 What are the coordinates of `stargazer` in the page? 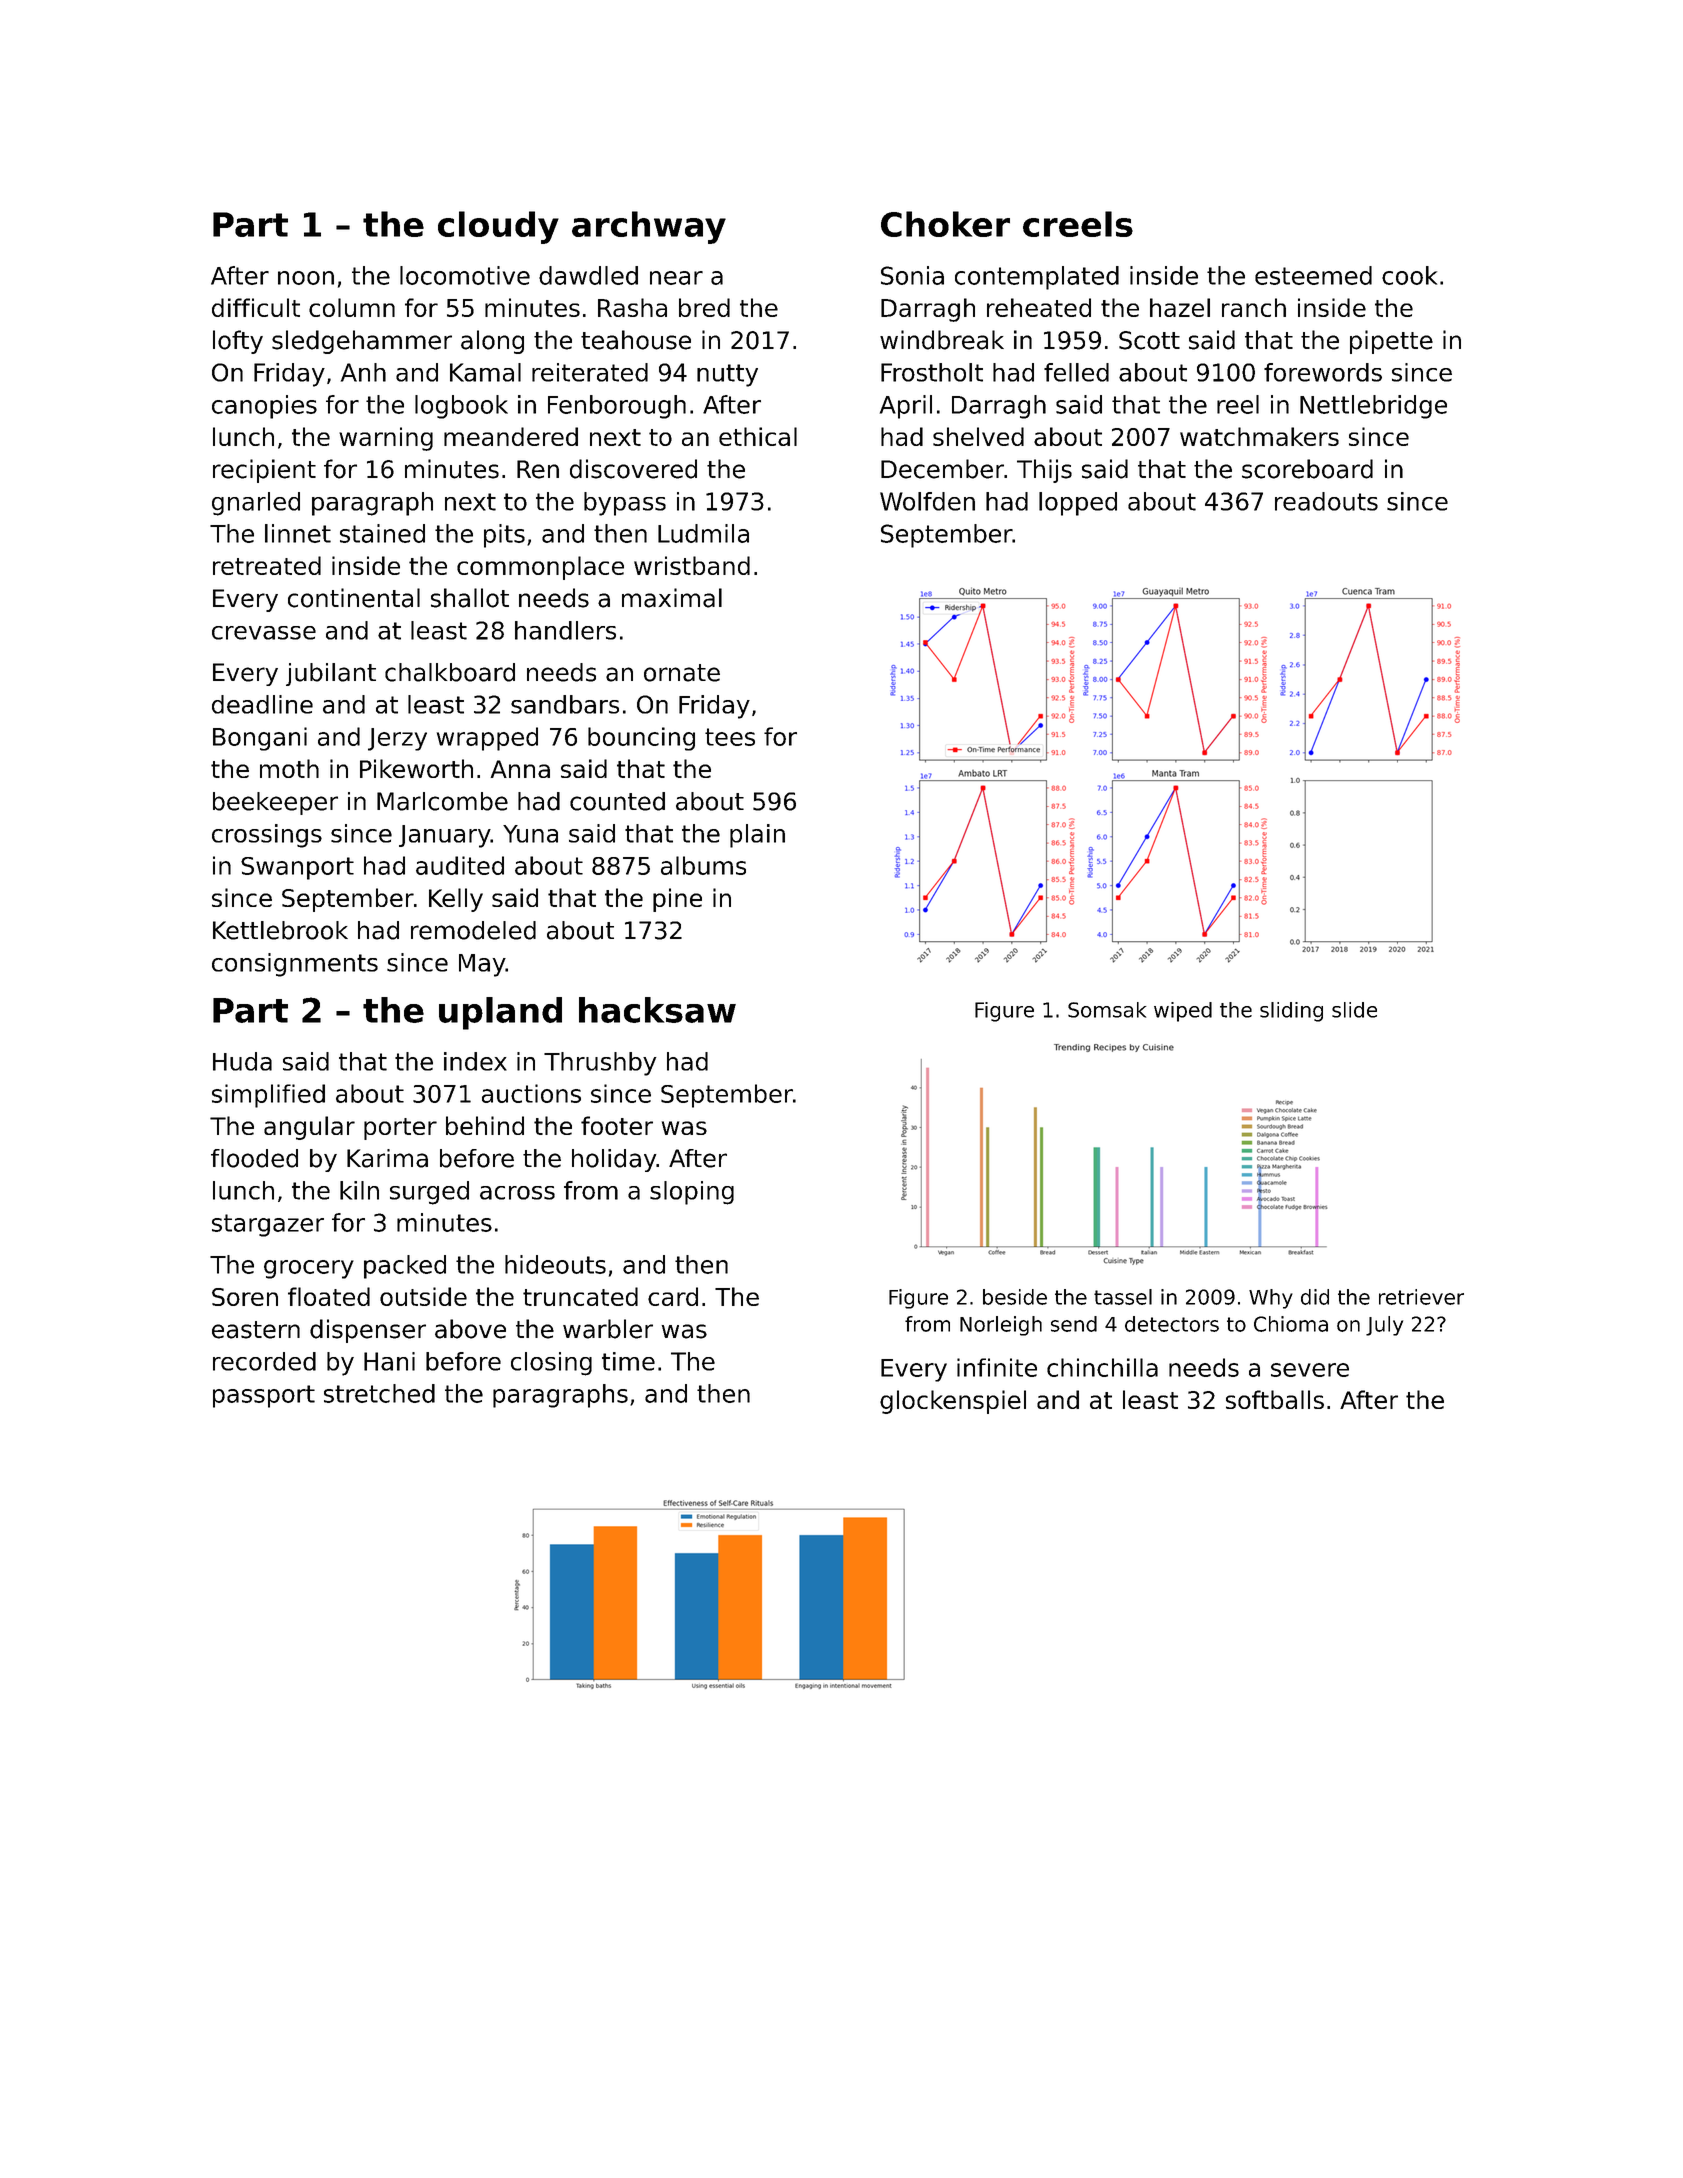 It's located at (268, 1225).
